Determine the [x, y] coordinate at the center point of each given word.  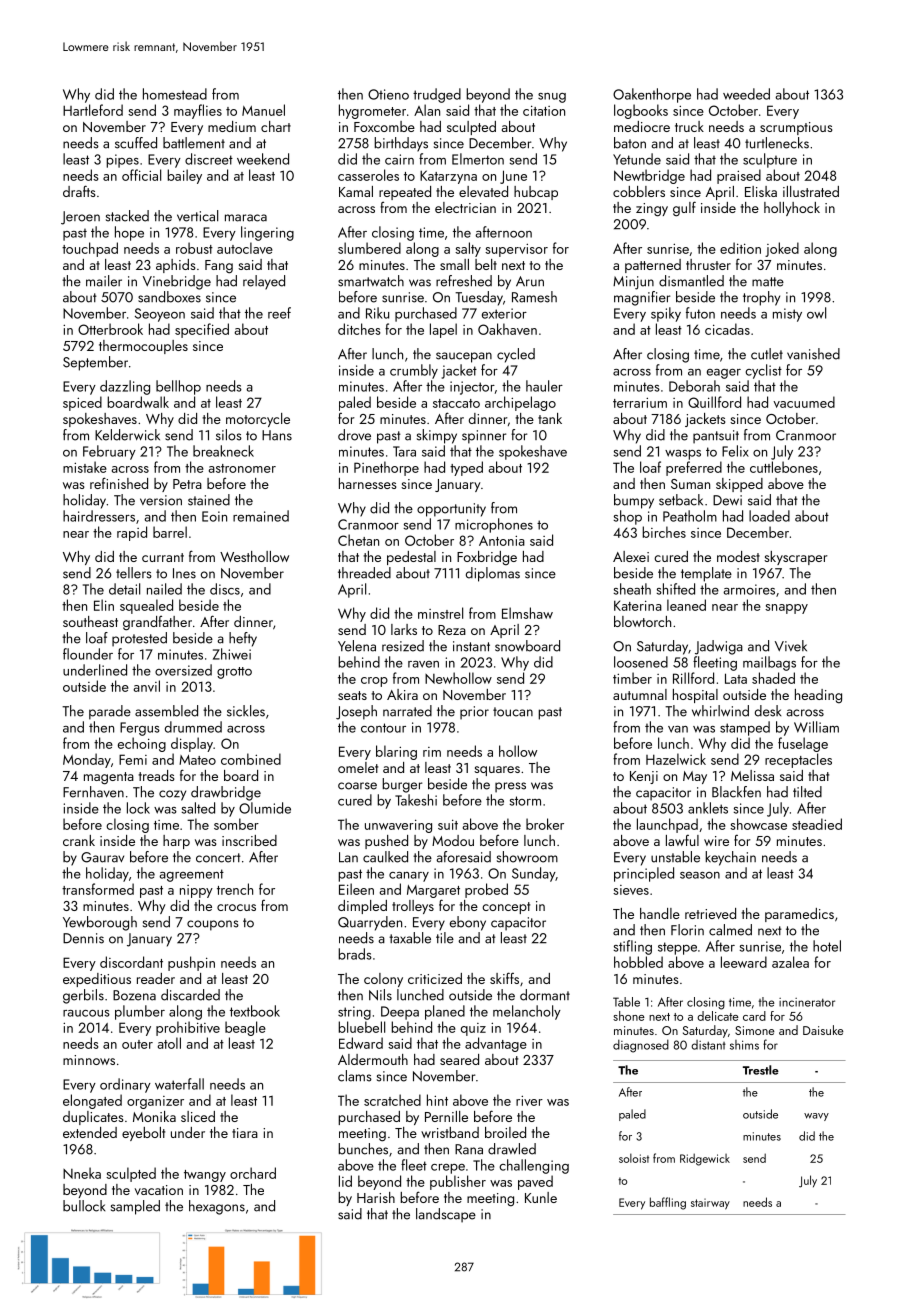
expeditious [97, 980]
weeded [746, 94]
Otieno [388, 94]
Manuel [263, 110]
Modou [453, 840]
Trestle [761, 1070]
